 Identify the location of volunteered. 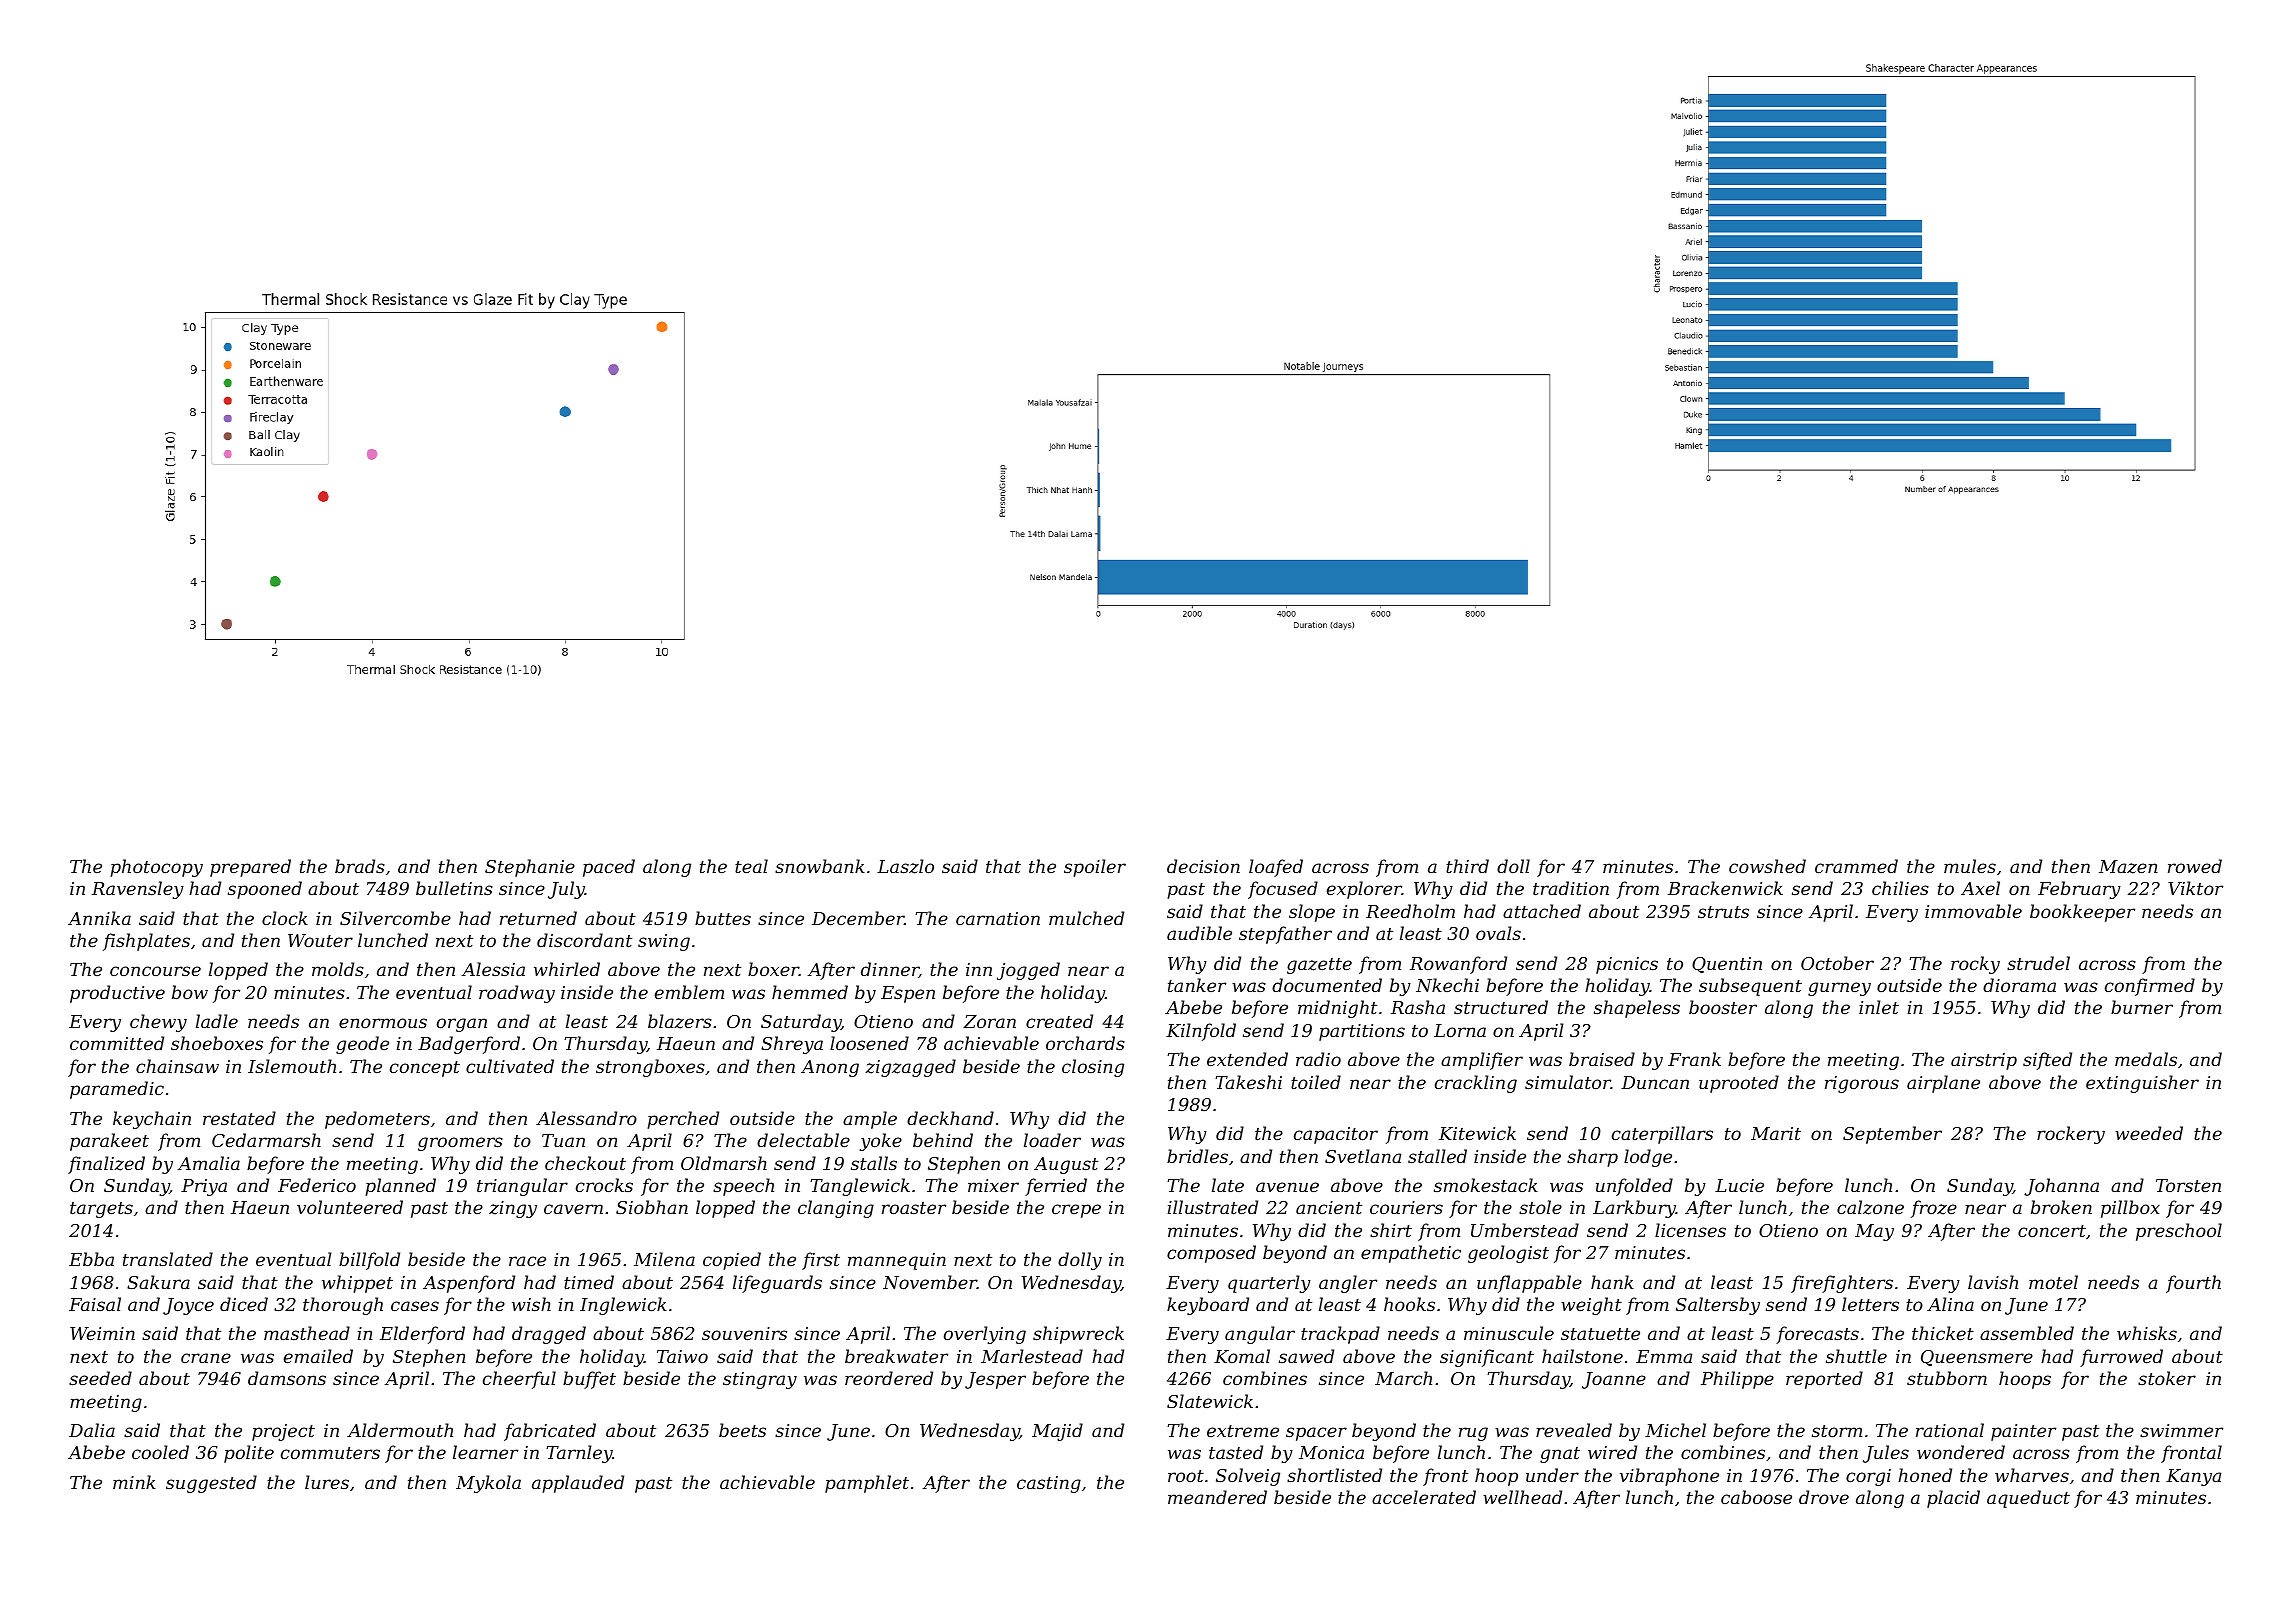
(350, 1207).
